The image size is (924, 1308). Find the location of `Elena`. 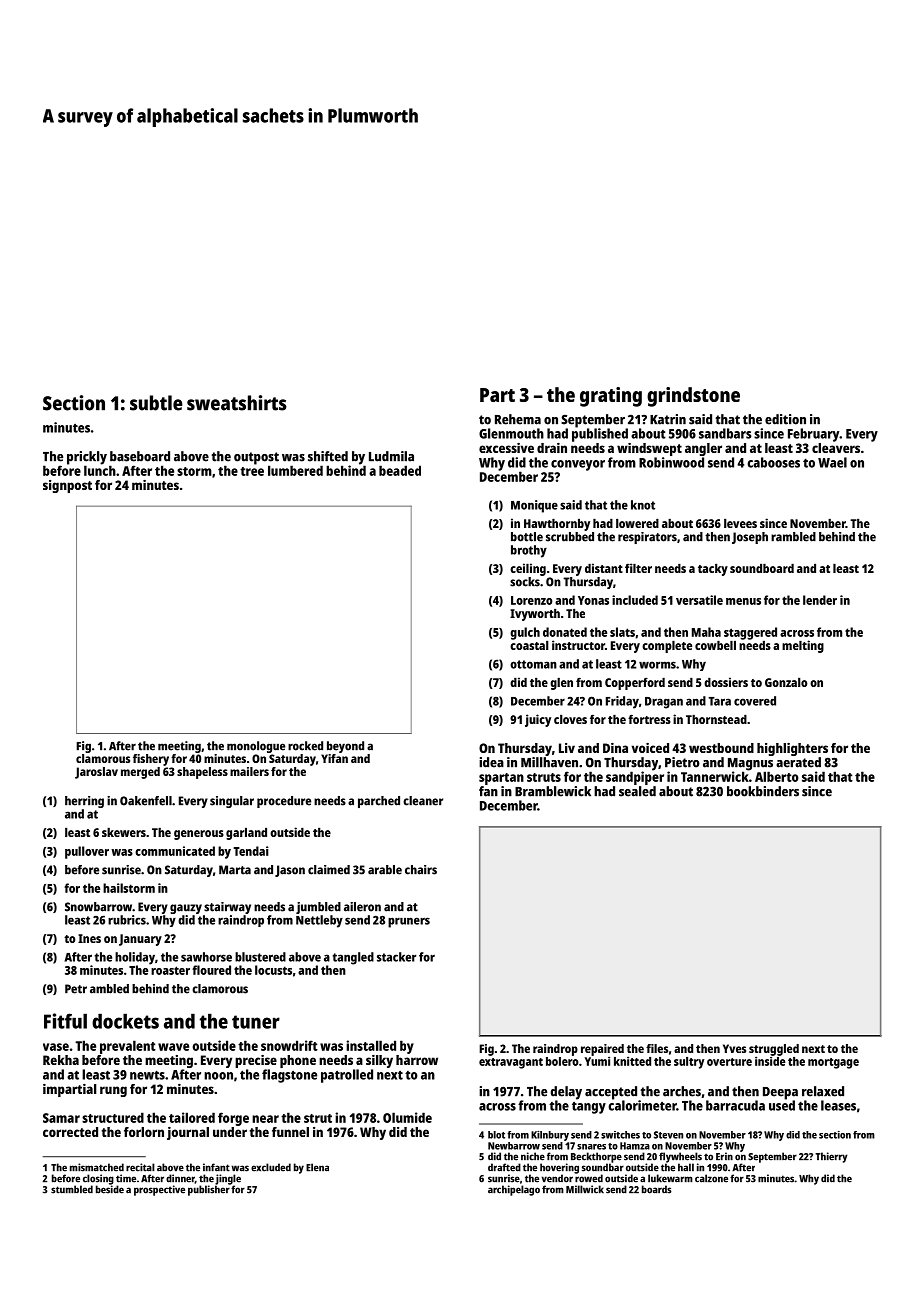

Elena is located at coordinates (317, 1167).
